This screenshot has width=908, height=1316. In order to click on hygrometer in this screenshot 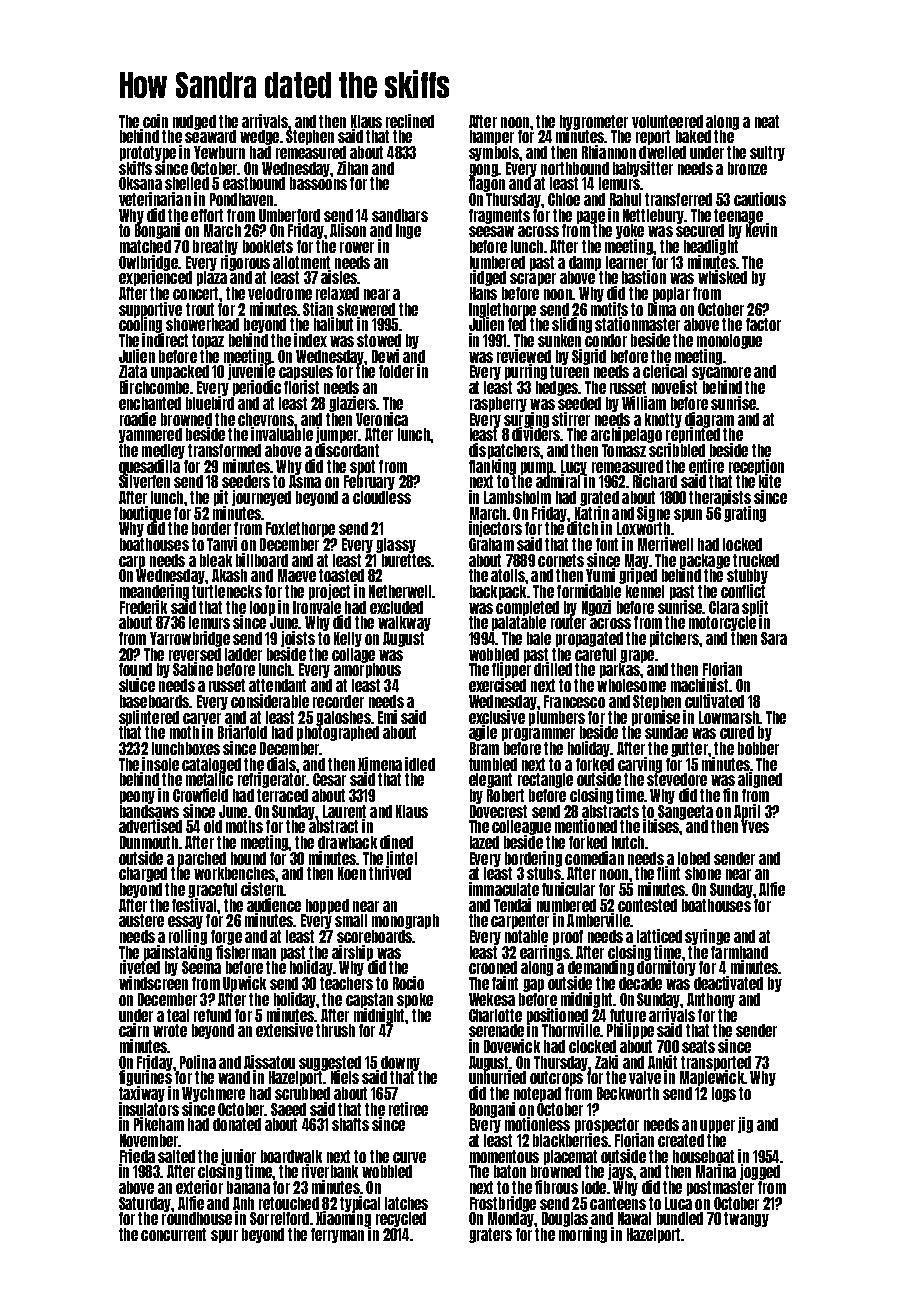, I will do `click(594, 122)`.
